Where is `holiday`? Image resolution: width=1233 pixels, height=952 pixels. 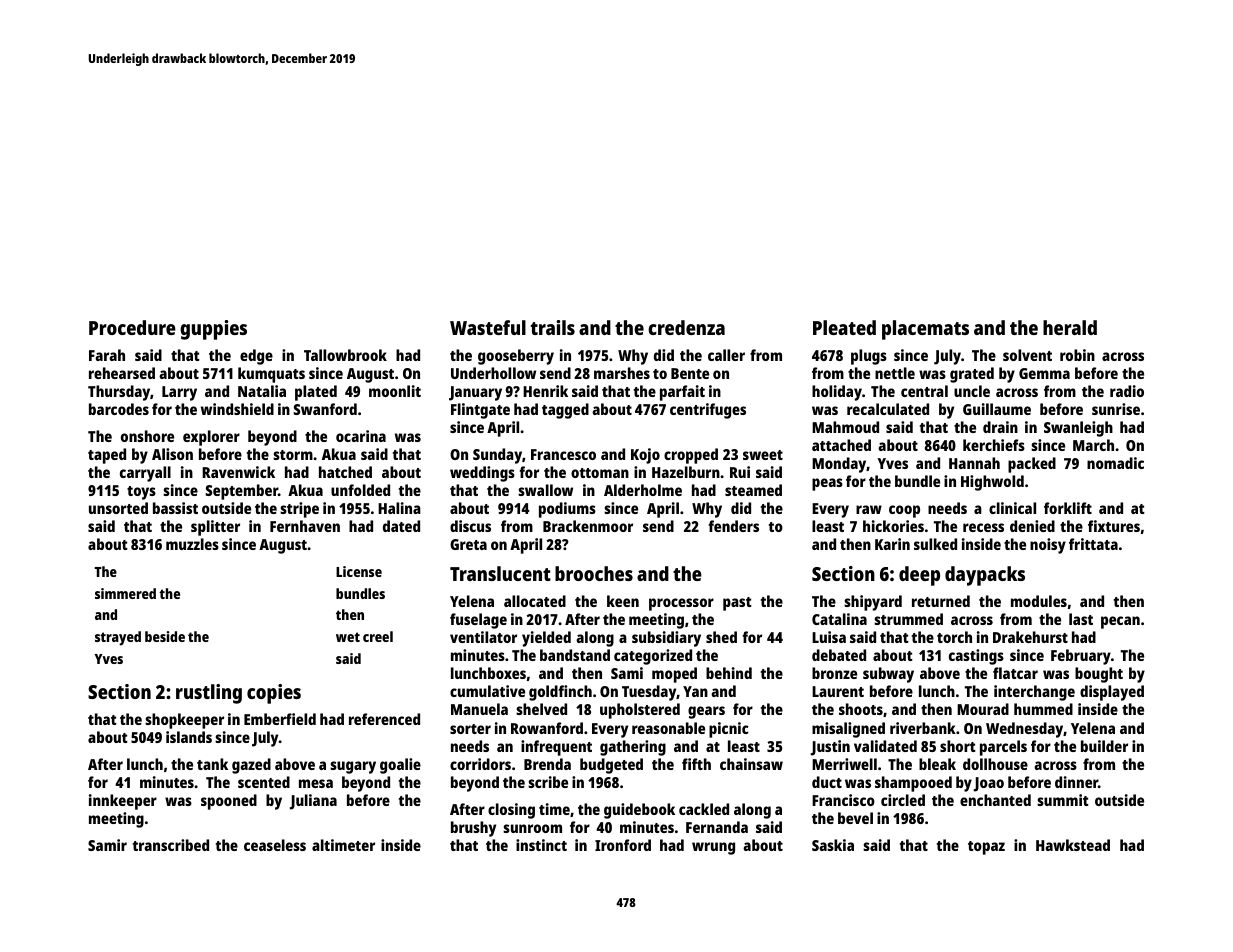
holiday is located at coordinates (837, 393).
